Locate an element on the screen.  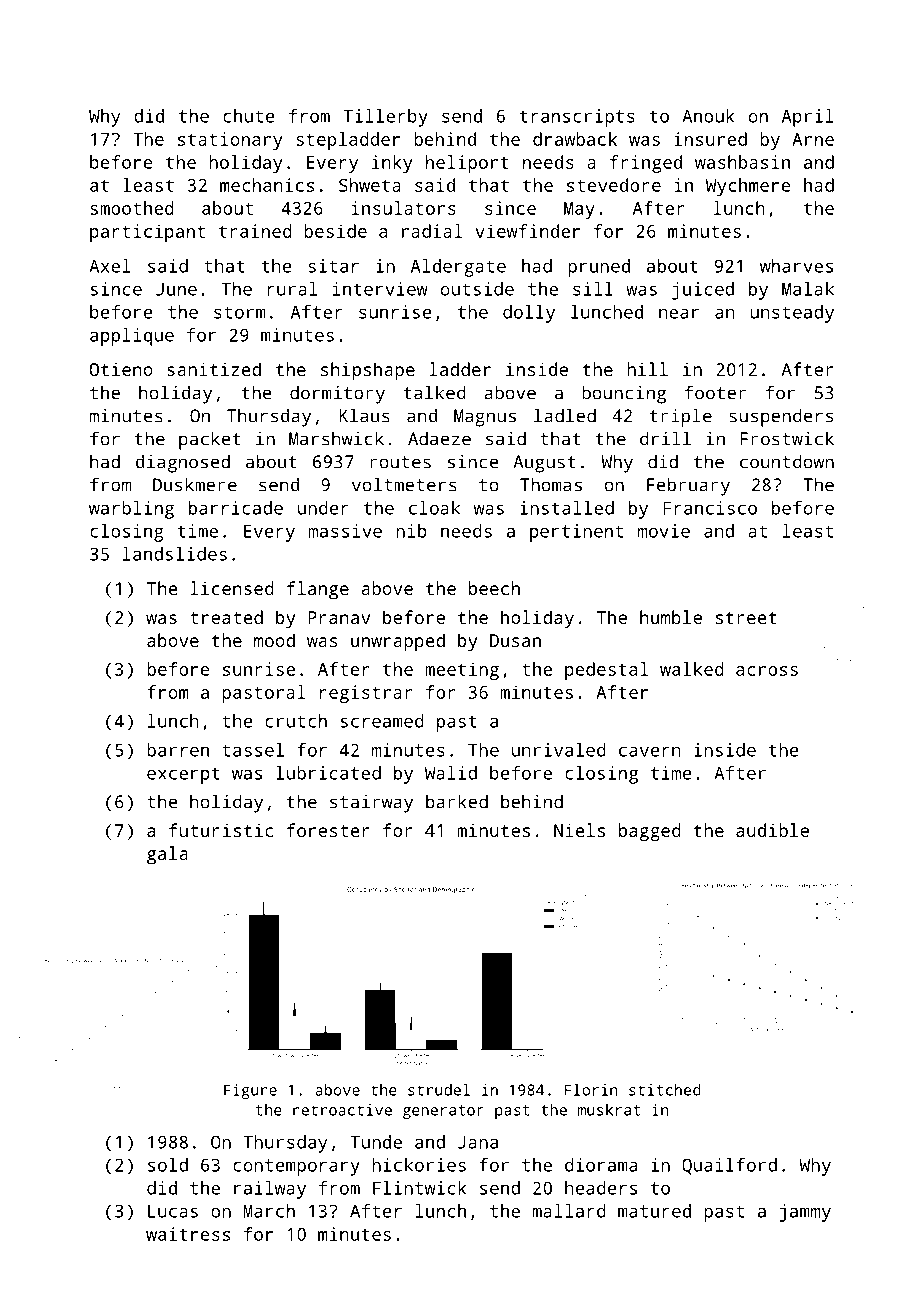
under is located at coordinates (323, 508).
